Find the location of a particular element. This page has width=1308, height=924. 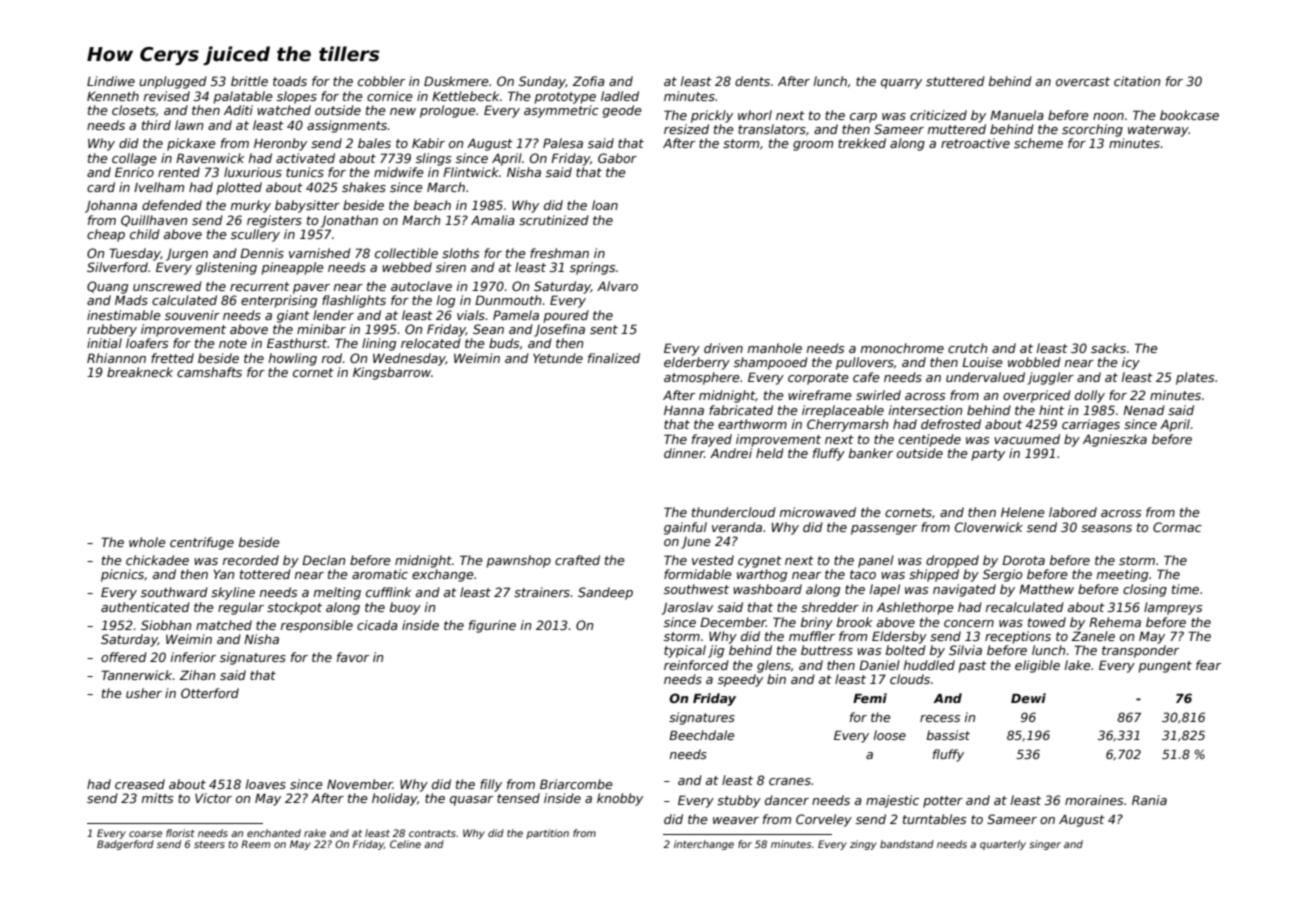

zingy is located at coordinates (863, 845).
